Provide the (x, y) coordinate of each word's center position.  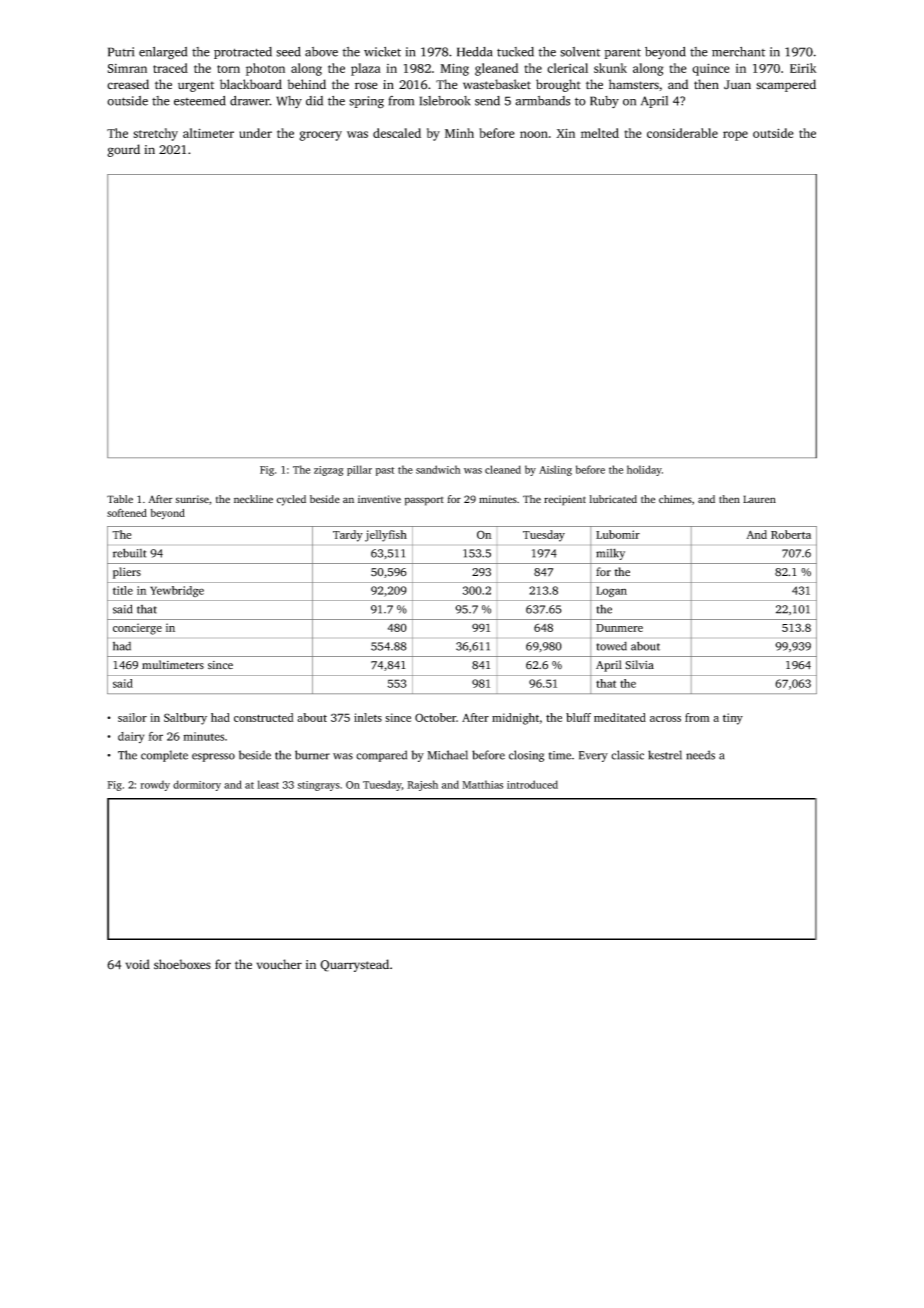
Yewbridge (177, 591)
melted (600, 133)
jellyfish (386, 536)
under (255, 133)
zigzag (329, 471)
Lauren (759, 499)
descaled (397, 133)
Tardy (348, 536)
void (137, 964)
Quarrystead (354, 965)
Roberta (791, 534)
